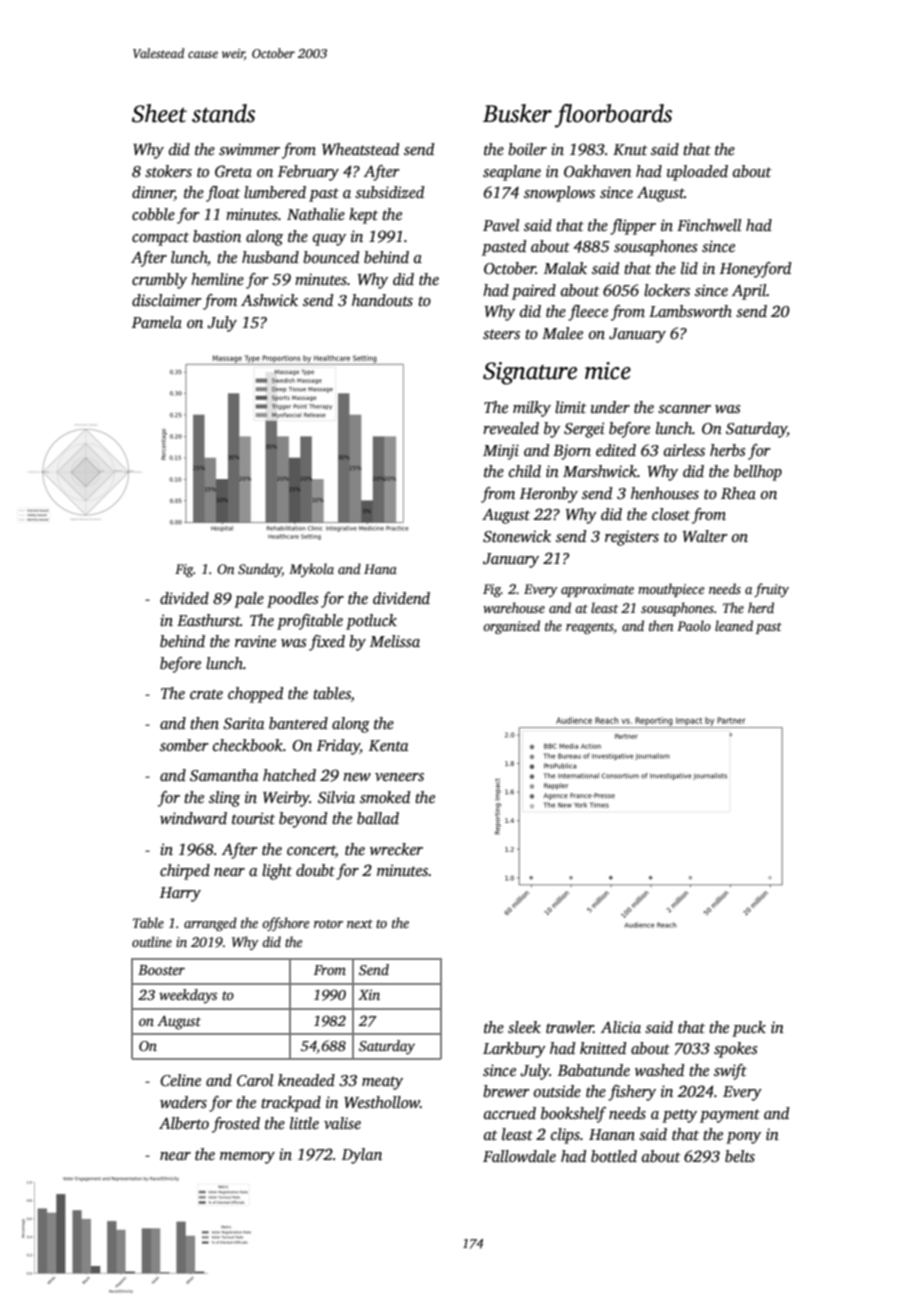 This page has height=1314, width=924. Describe the element at coordinates (183, 1102) in the page. I see `waders` at that location.
